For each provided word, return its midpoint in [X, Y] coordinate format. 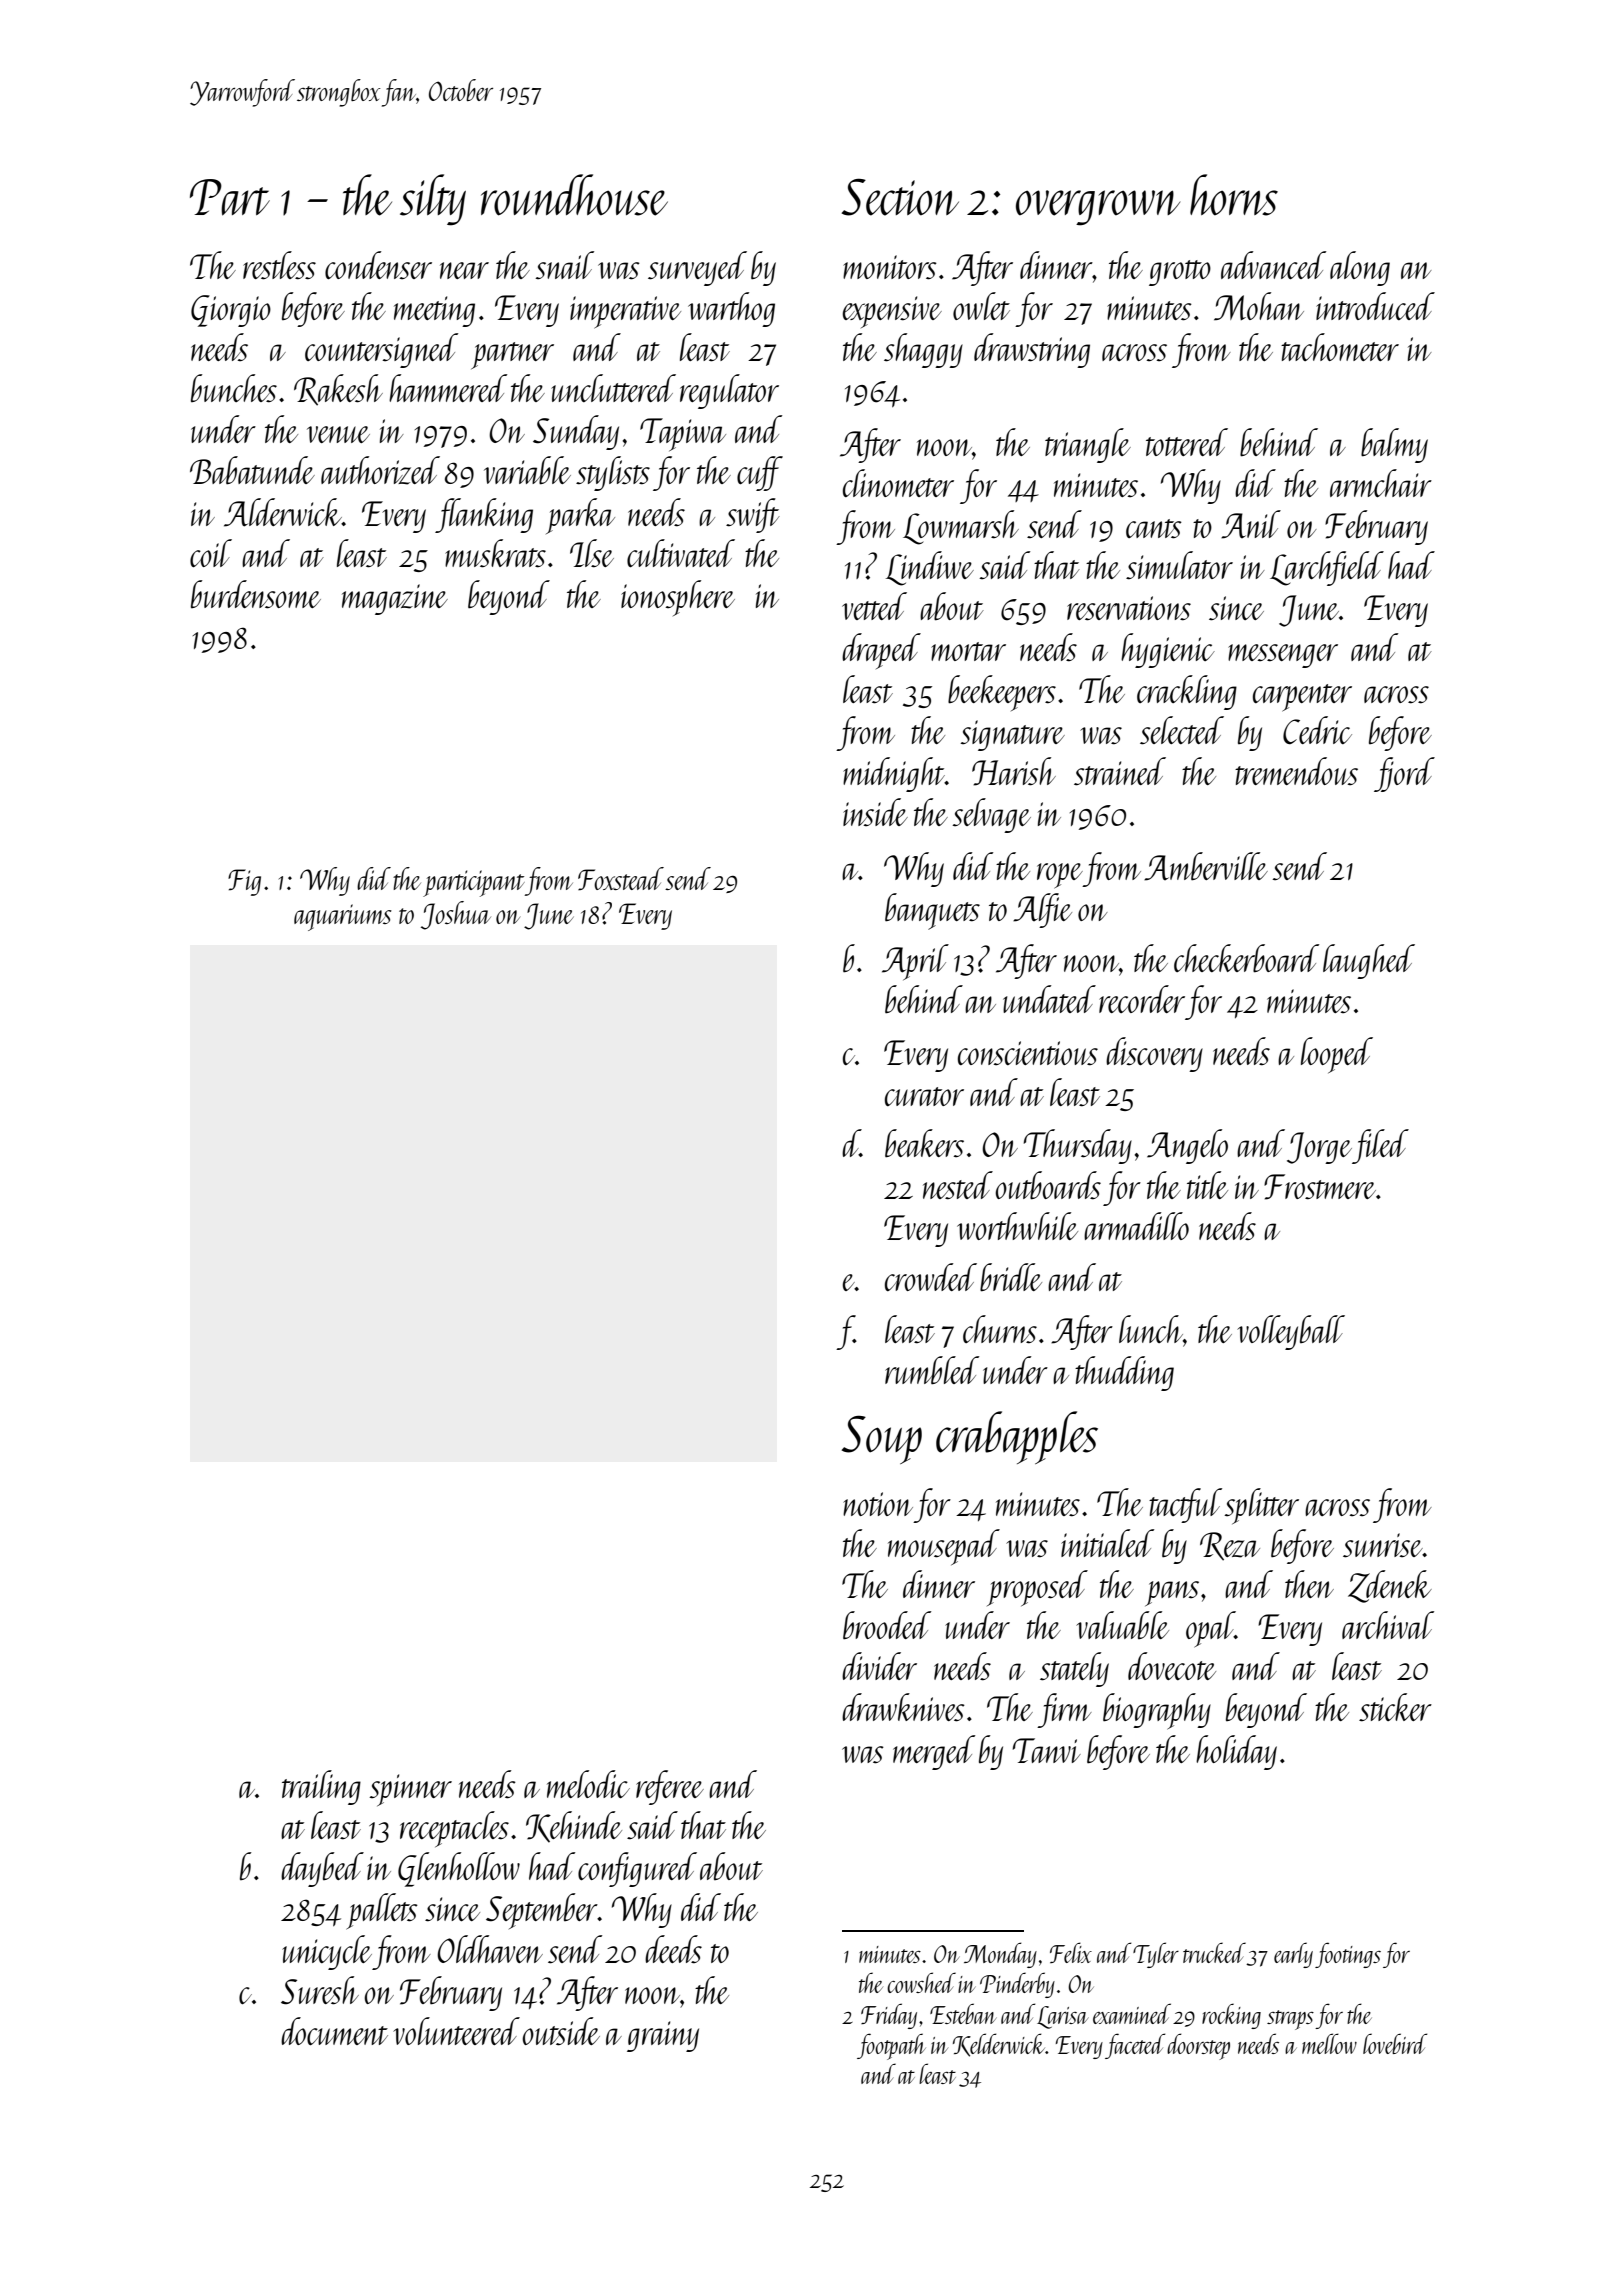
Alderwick [283, 512]
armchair [1381, 483]
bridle [1011, 1277]
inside [875, 812]
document [334, 2031]
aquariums [343, 917]
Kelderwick [999, 2045]
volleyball [1291, 1332]
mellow [1329, 2043]
